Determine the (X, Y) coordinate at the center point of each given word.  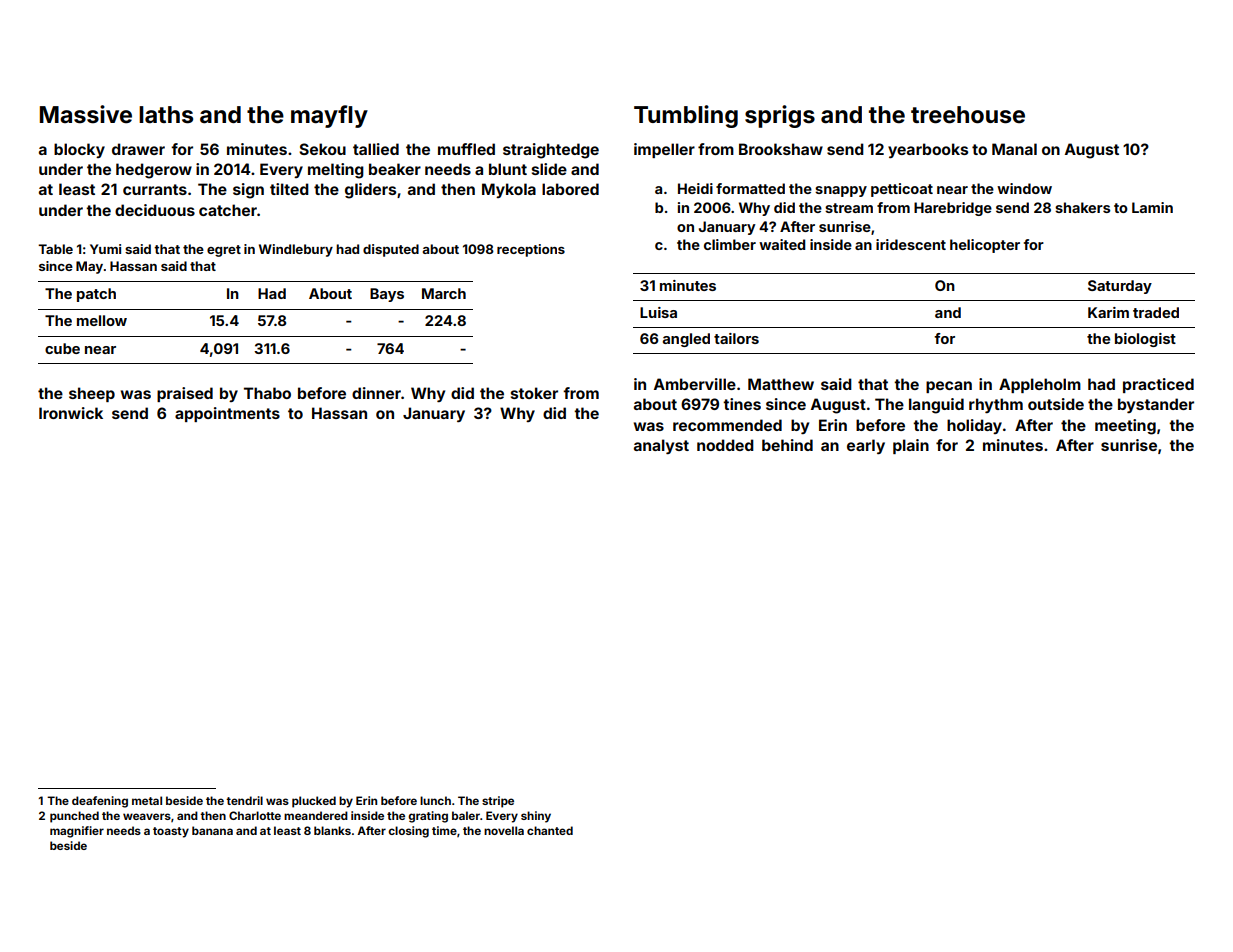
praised (185, 394)
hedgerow (154, 171)
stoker (534, 393)
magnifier (77, 832)
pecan (949, 387)
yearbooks (928, 150)
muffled (466, 149)
